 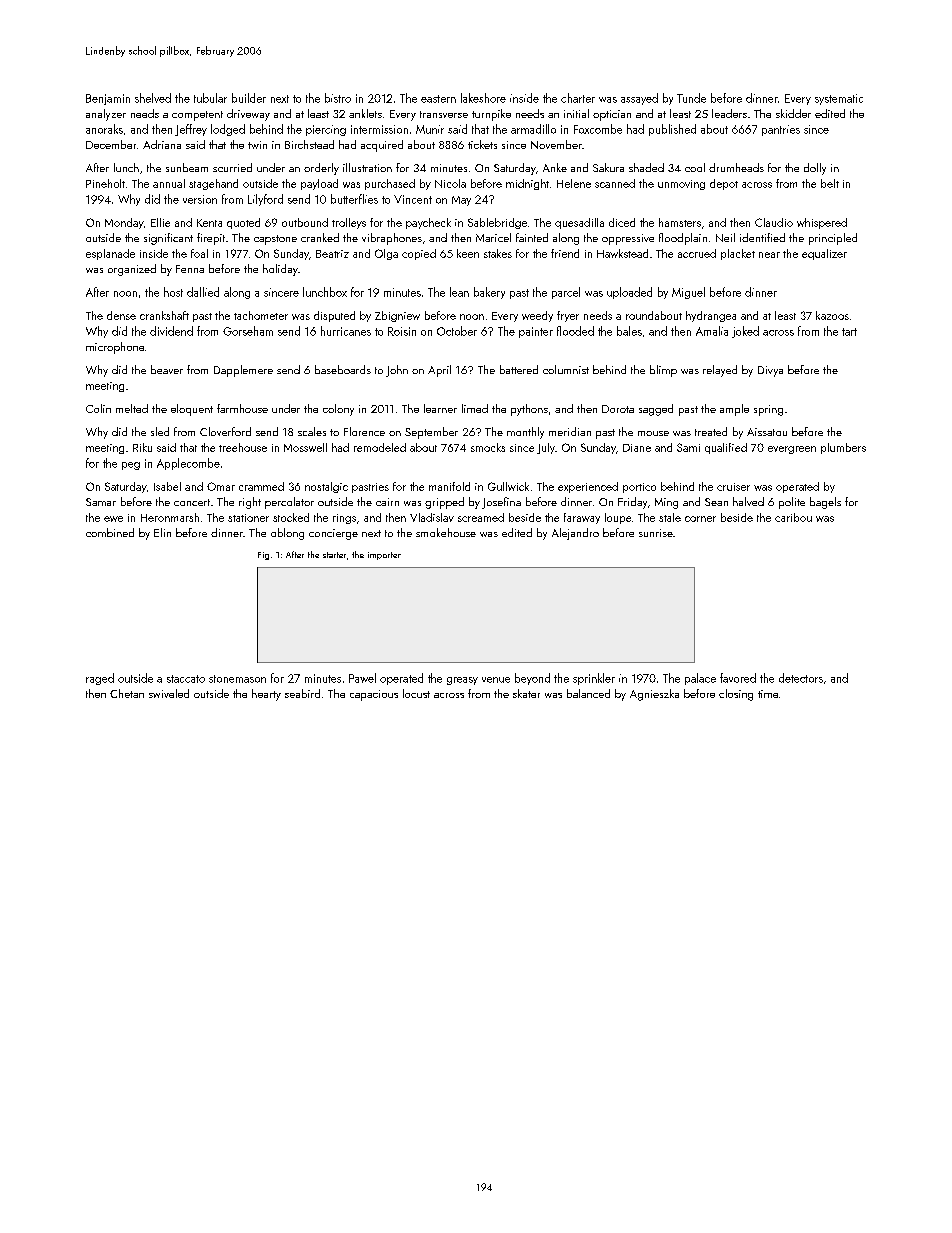 I want to click on halved, so click(x=748, y=501).
